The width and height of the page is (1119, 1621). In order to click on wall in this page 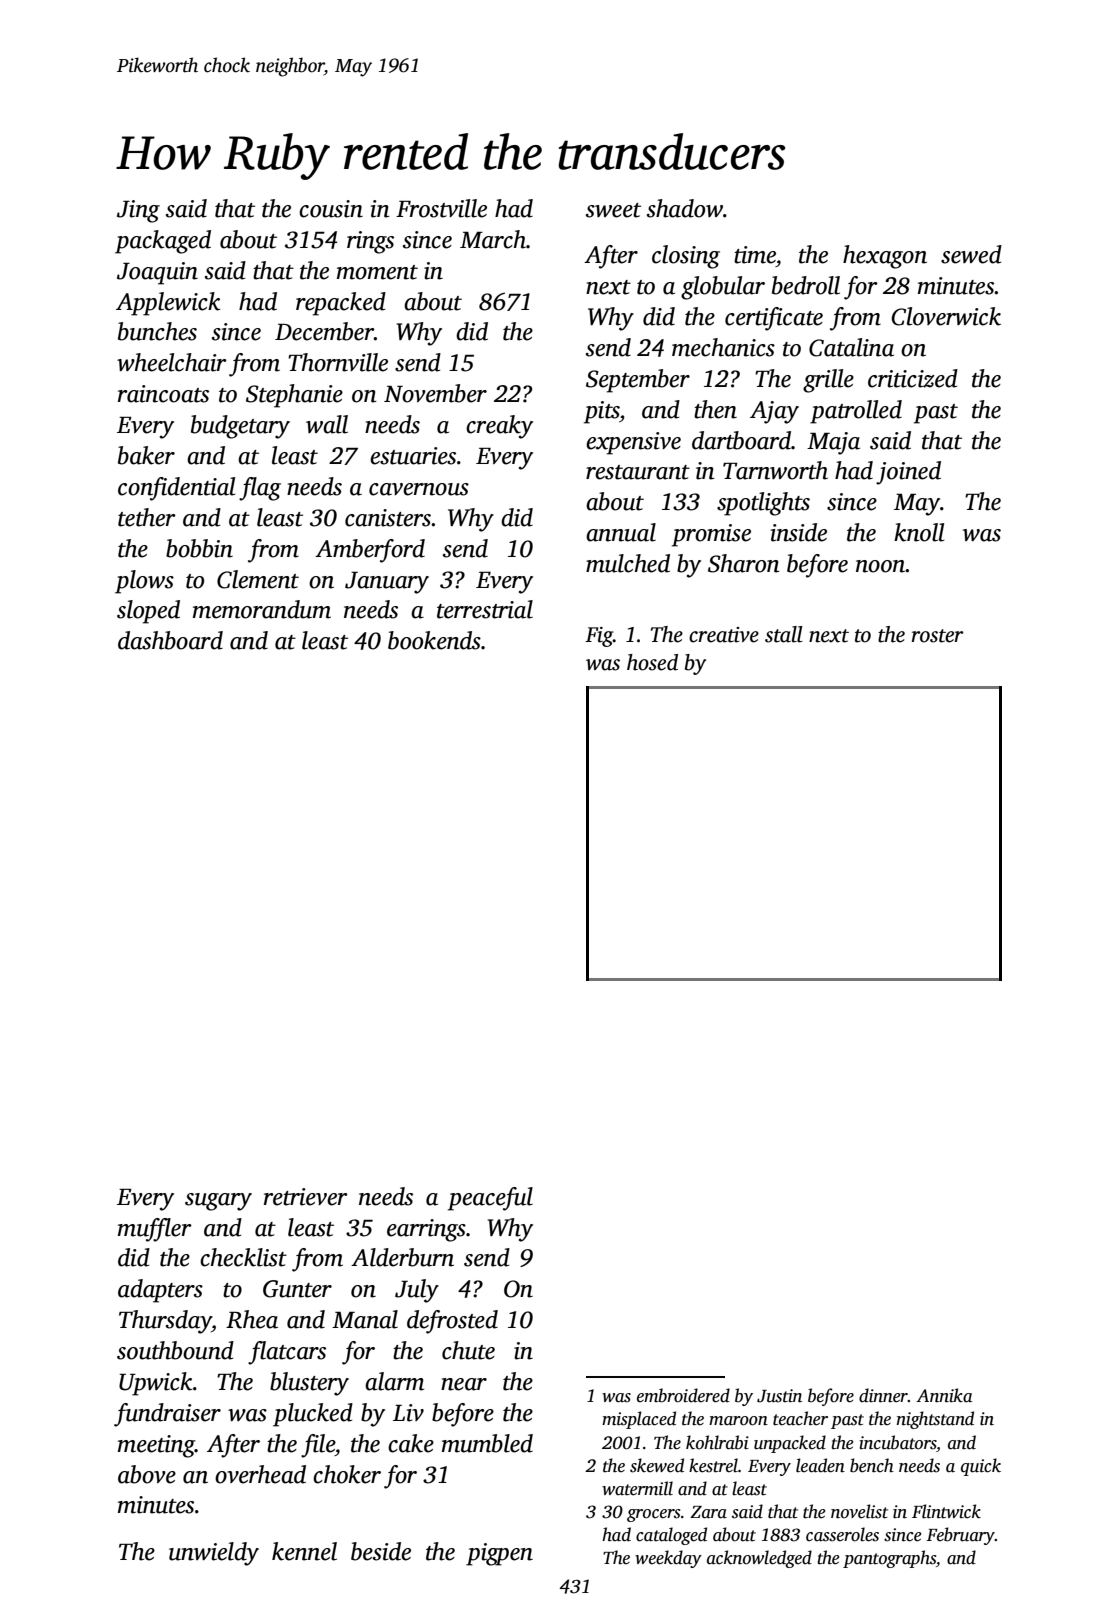, I will do `click(327, 424)`.
